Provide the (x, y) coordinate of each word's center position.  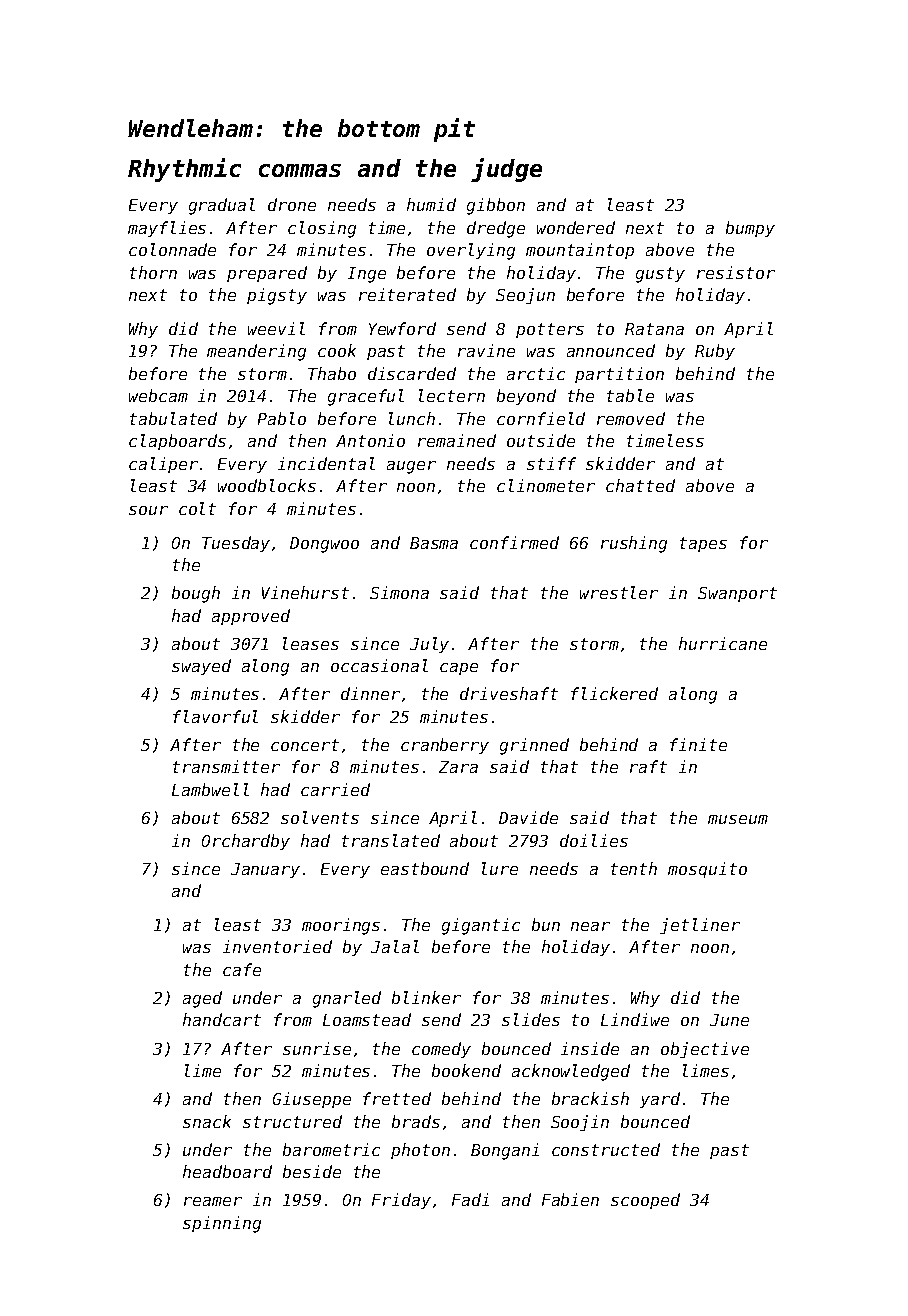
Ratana (654, 329)
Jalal (395, 946)
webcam (158, 395)
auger (411, 467)
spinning (222, 1224)
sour (148, 510)
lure (500, 868)
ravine (486, 350)
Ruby (715, 352)
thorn (153, 272)
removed (631, 418)
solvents (320, 817)
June (729, 1020)
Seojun (525, 296)
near (590, 926)
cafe (242, 969)
